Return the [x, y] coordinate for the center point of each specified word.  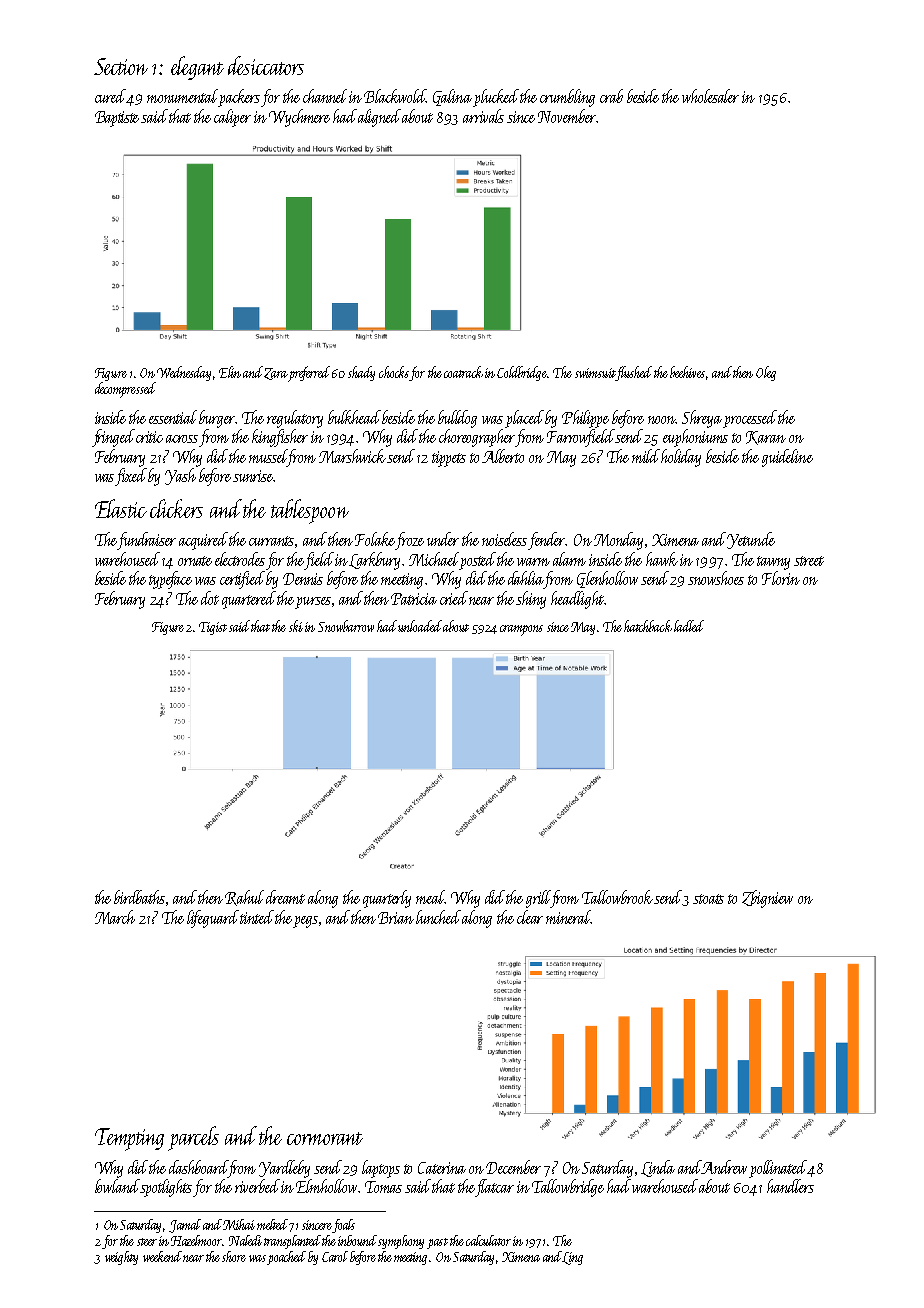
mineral [568, 917]
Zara [276, 374]
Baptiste [118, 119]
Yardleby [284, 1169]
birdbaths [139, 897]
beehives [687, 372]
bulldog [457, 419]
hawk [662, 559]
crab [611, 96]
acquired [203, 541]
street [809, 561]
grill [538, 899]
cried [454, 598]
